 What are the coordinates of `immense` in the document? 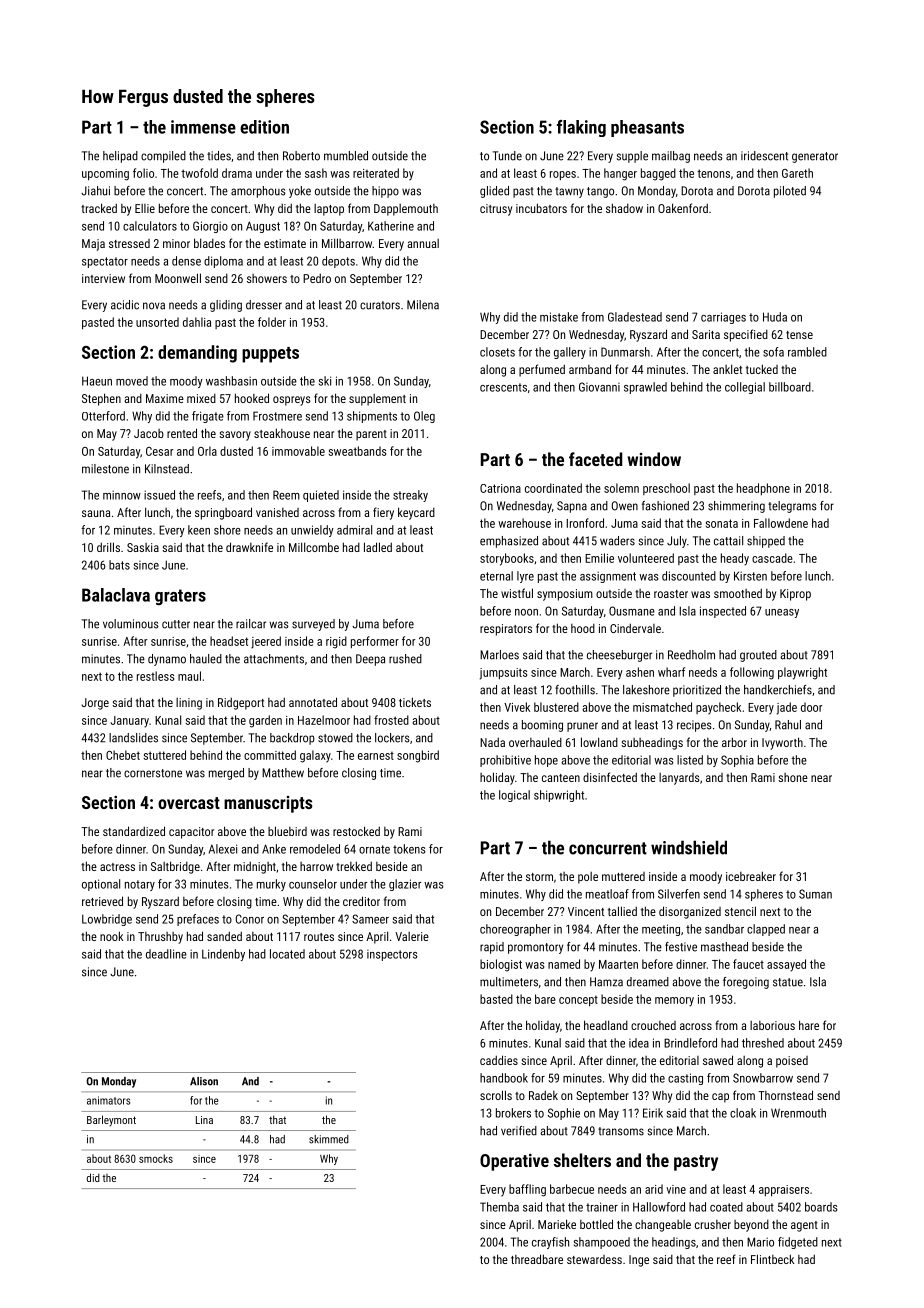 It's located at (203, 127).
